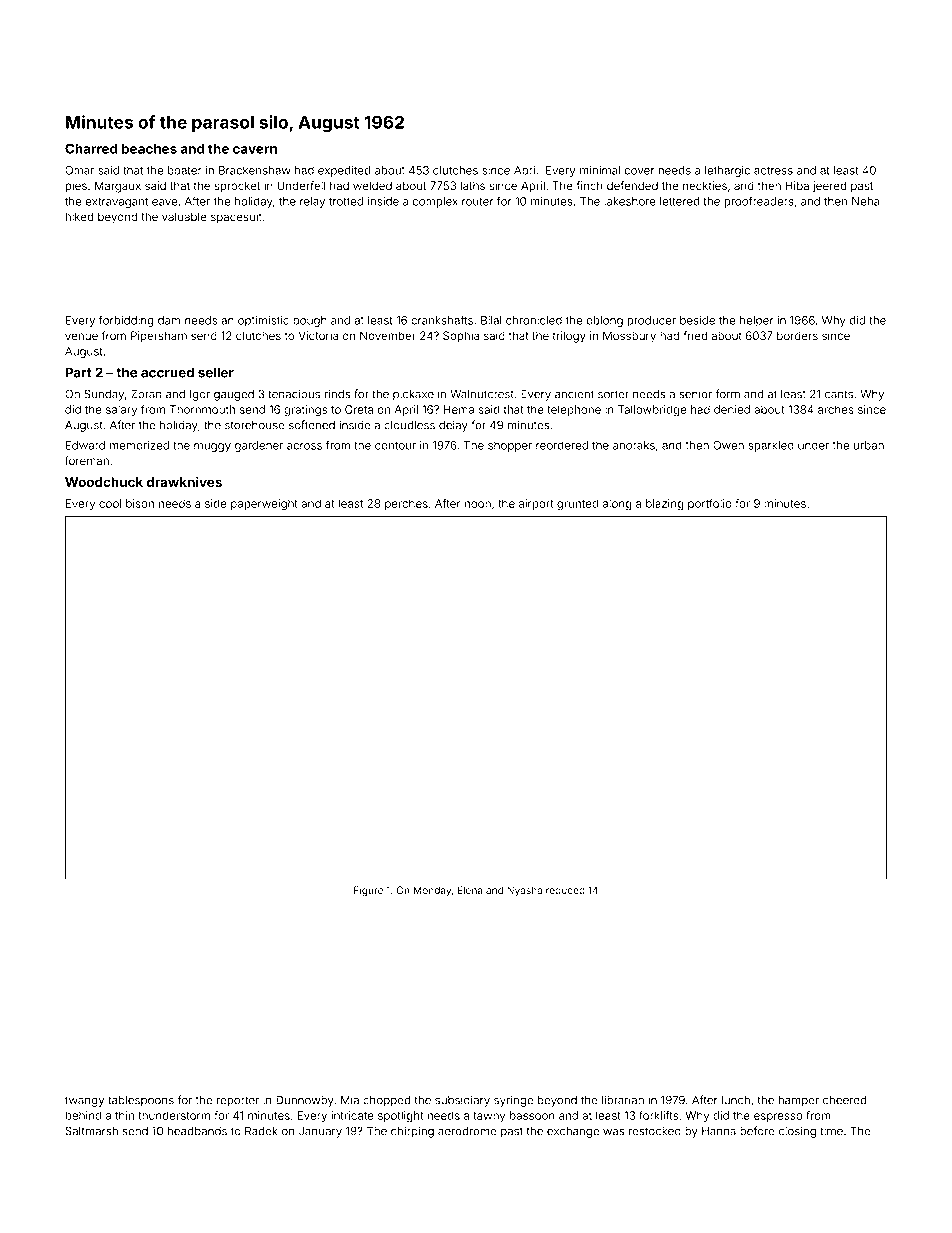 This document has width=952, height=1233. I want to click on Dunnowby, so click(305, 1101).
